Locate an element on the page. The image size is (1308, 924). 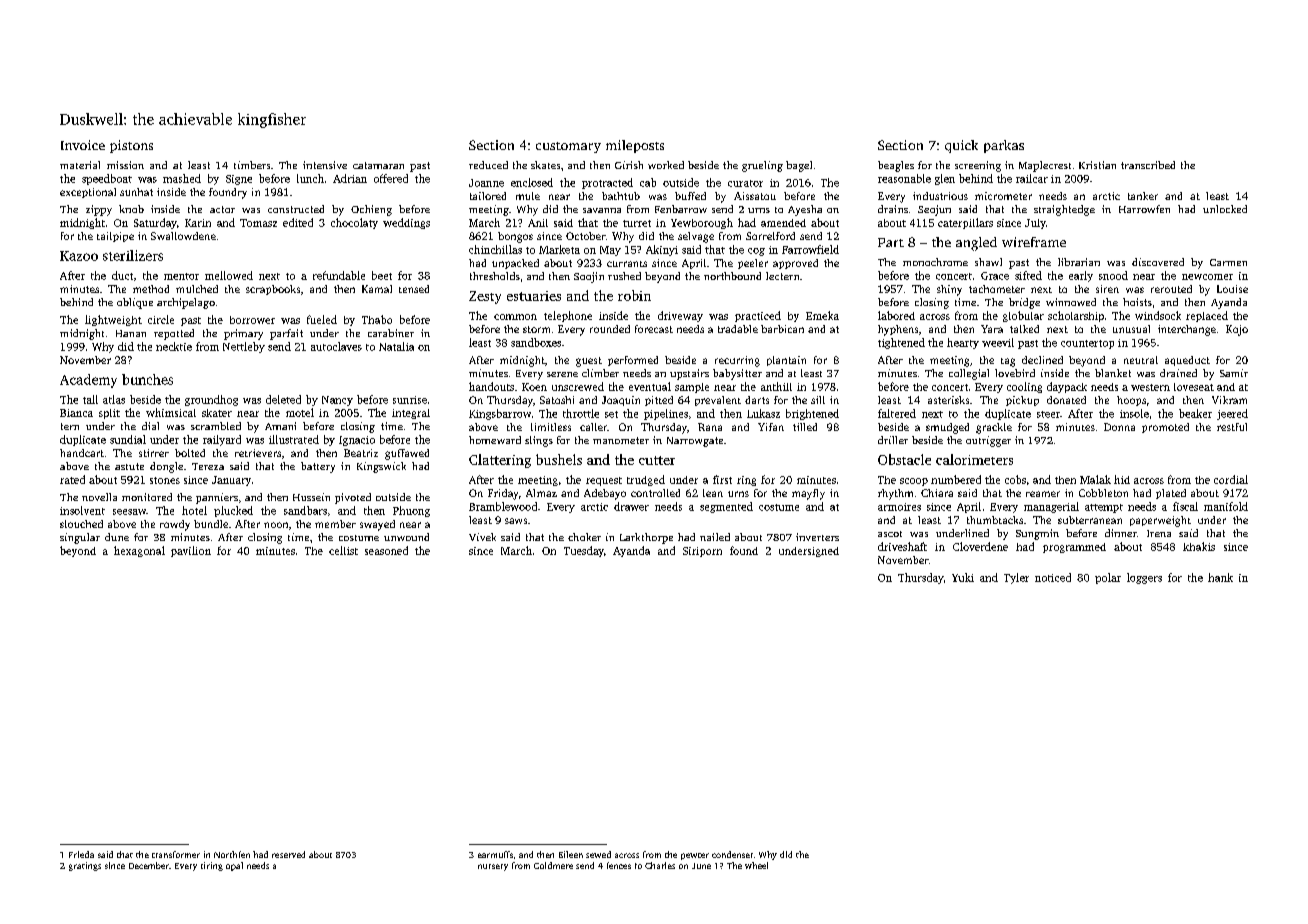
condenser is located at coordinates (732, 854).
